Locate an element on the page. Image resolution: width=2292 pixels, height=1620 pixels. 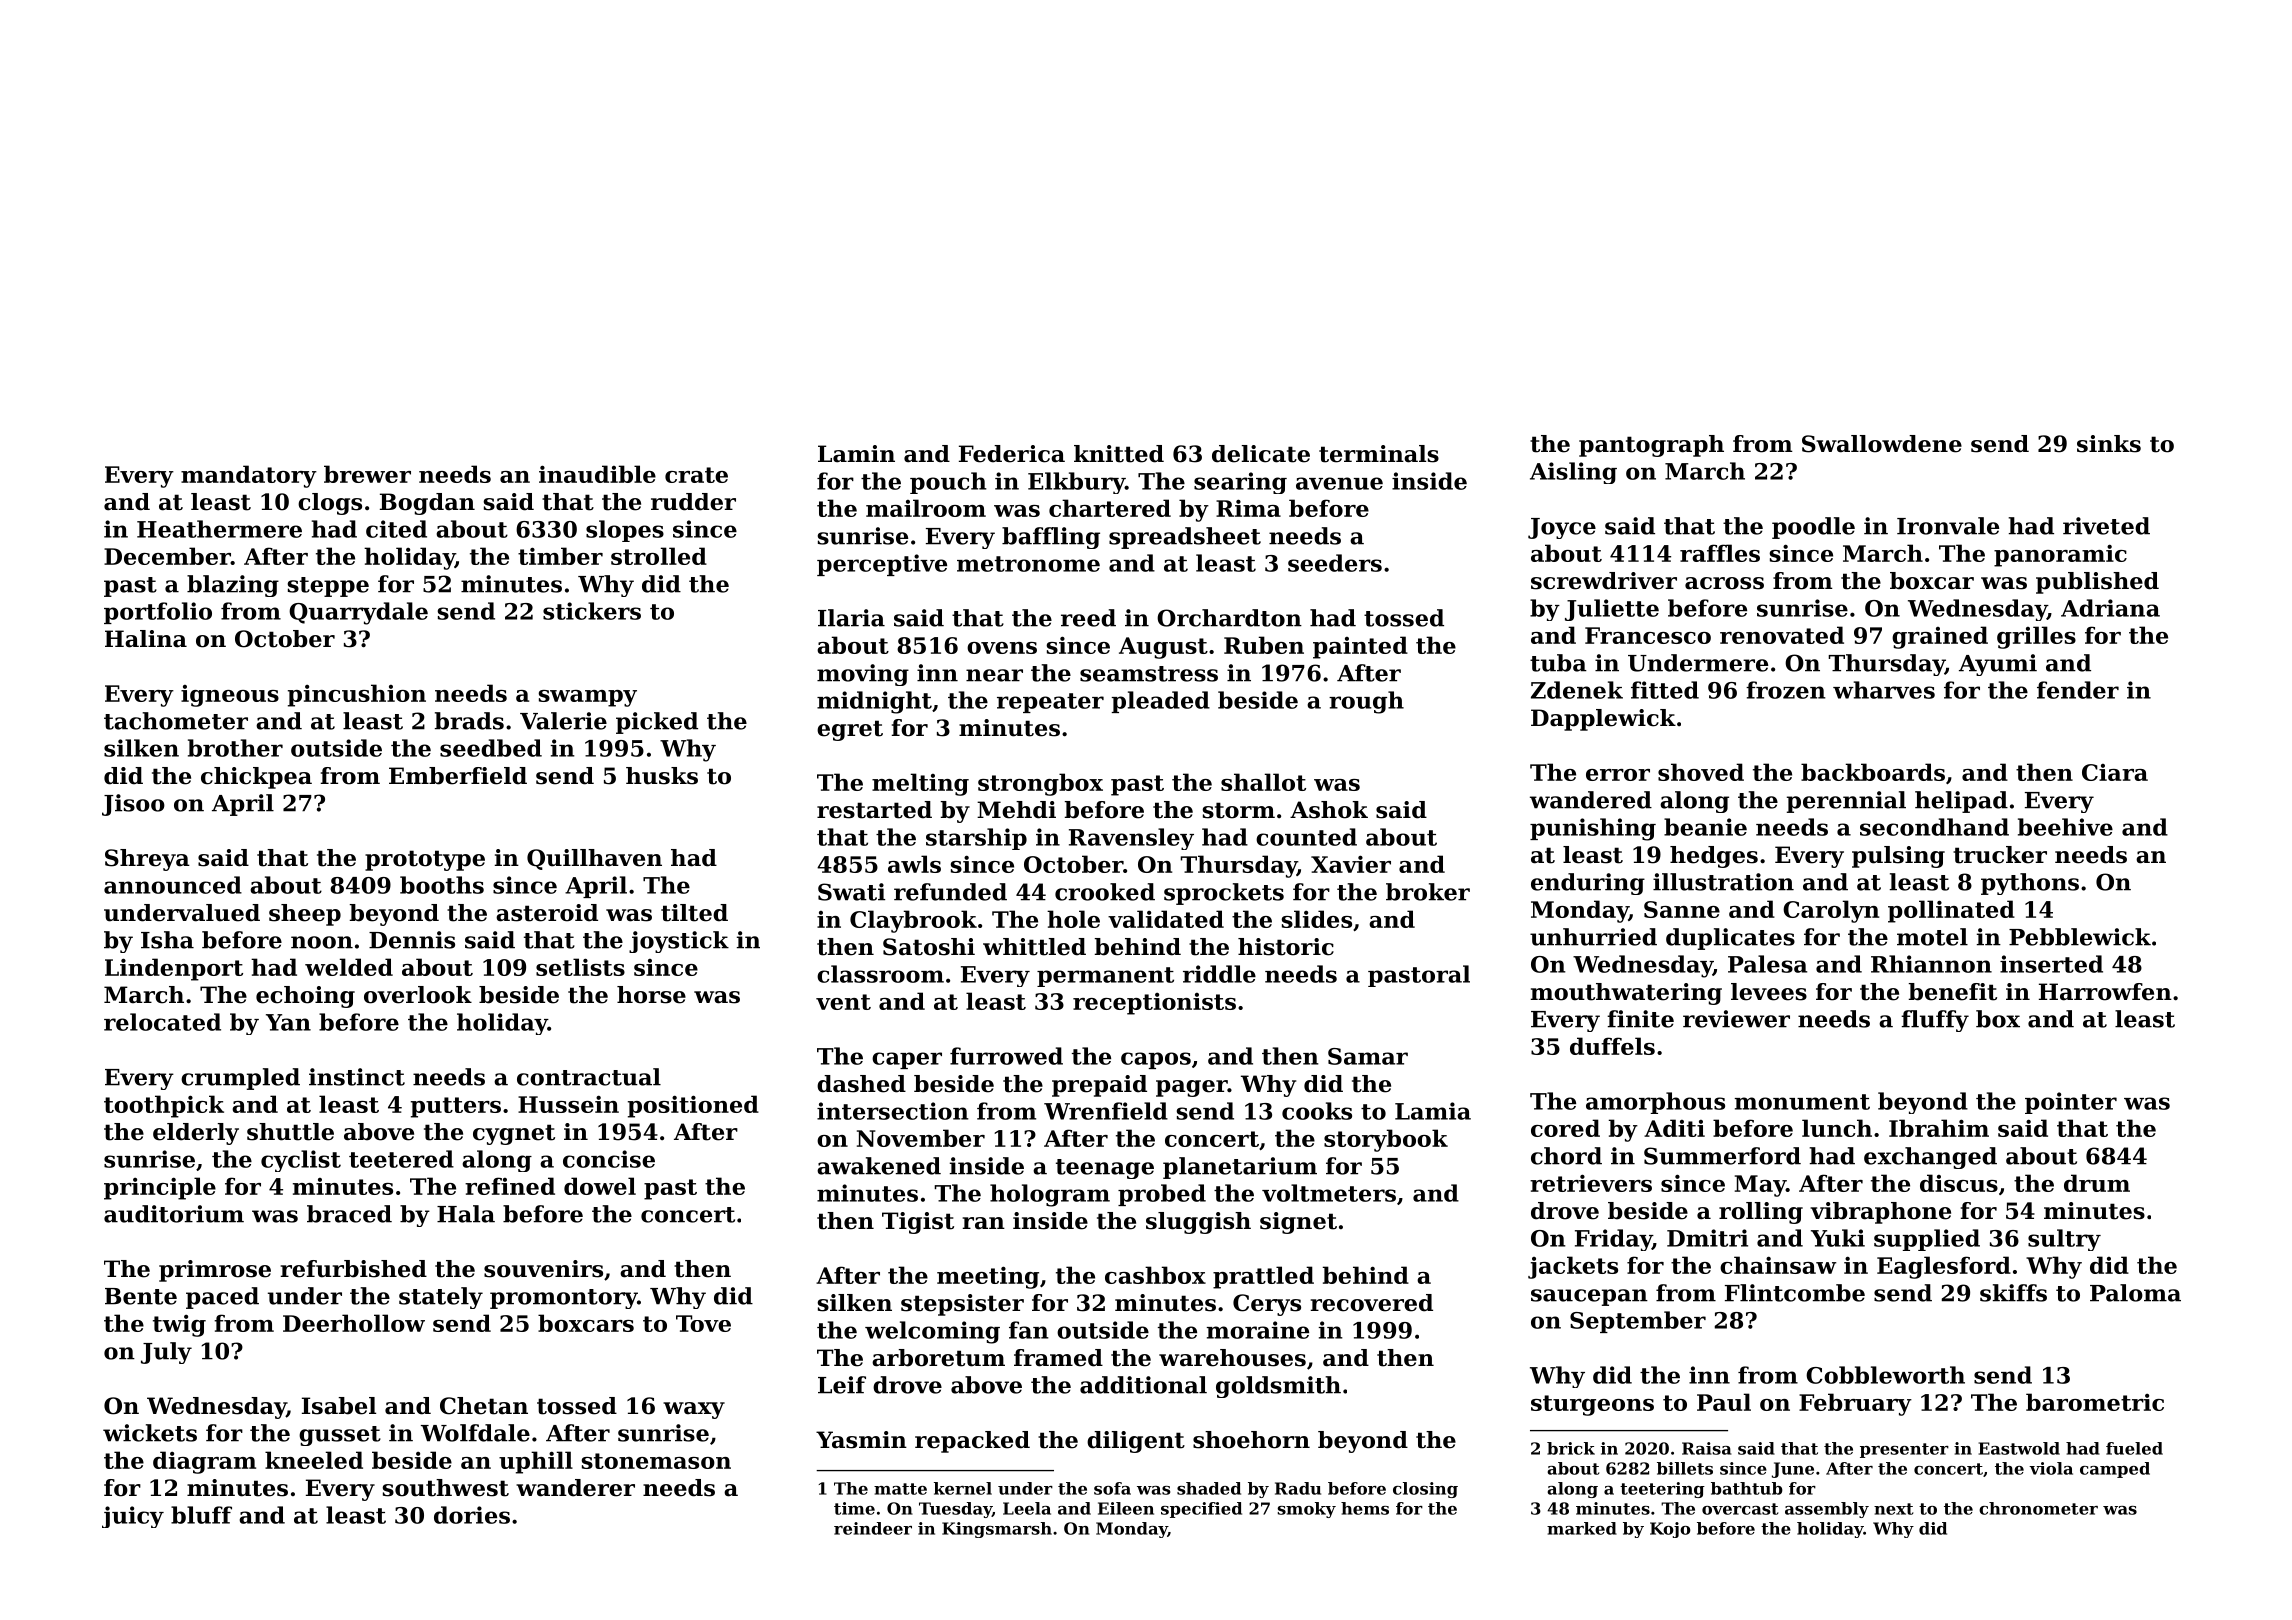
brewer is located at coordinates (367, 474).
